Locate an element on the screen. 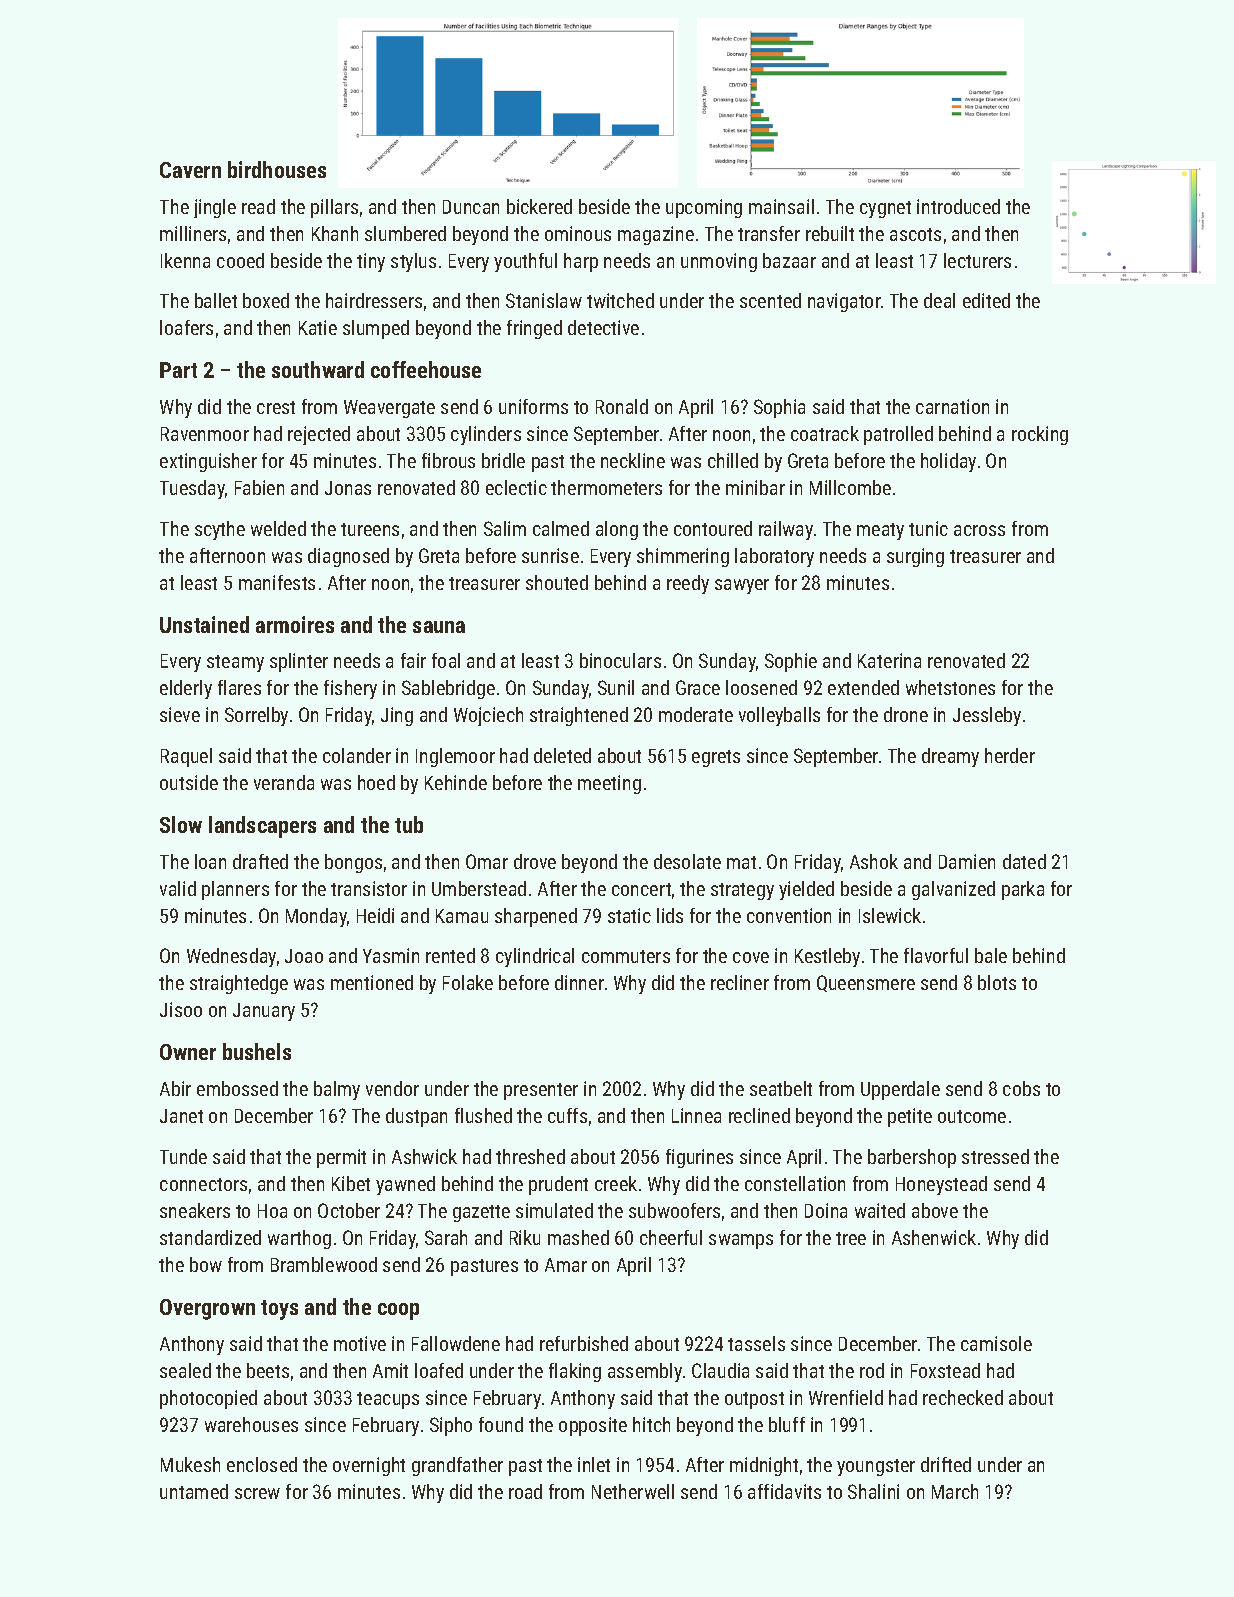 The image size is (1234, 1597). Stanislaw is located at coordinates (544, 300).
